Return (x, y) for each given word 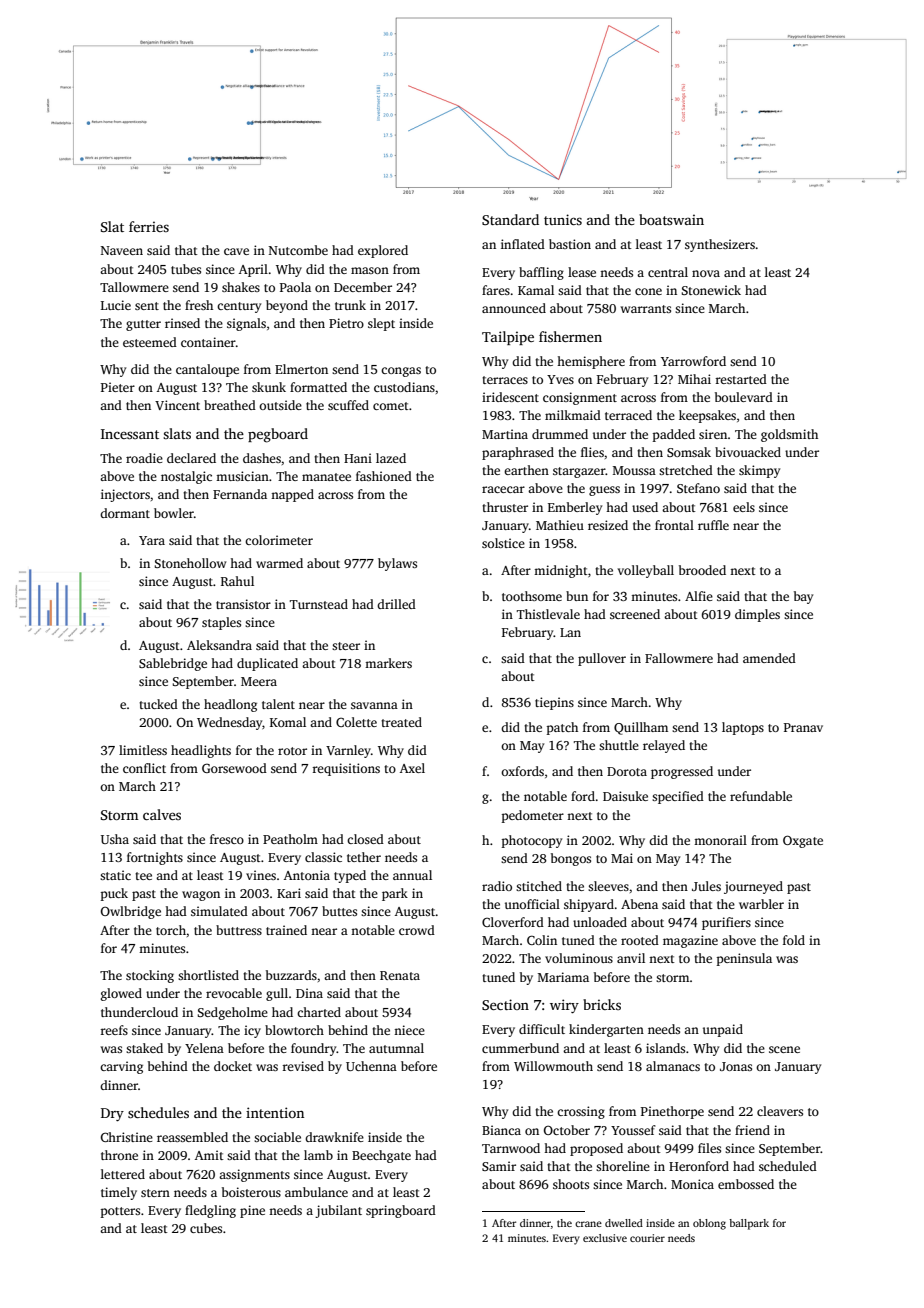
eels (744, 507)
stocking (150, 976)
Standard (510, 219)
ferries (149, 226)
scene (784, 1049)
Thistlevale (548, 614)
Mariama (563, 977)
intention (275, 1112)
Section (505, 1004)
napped (292, 495)
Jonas (736, 1066)
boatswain (671, 219)
